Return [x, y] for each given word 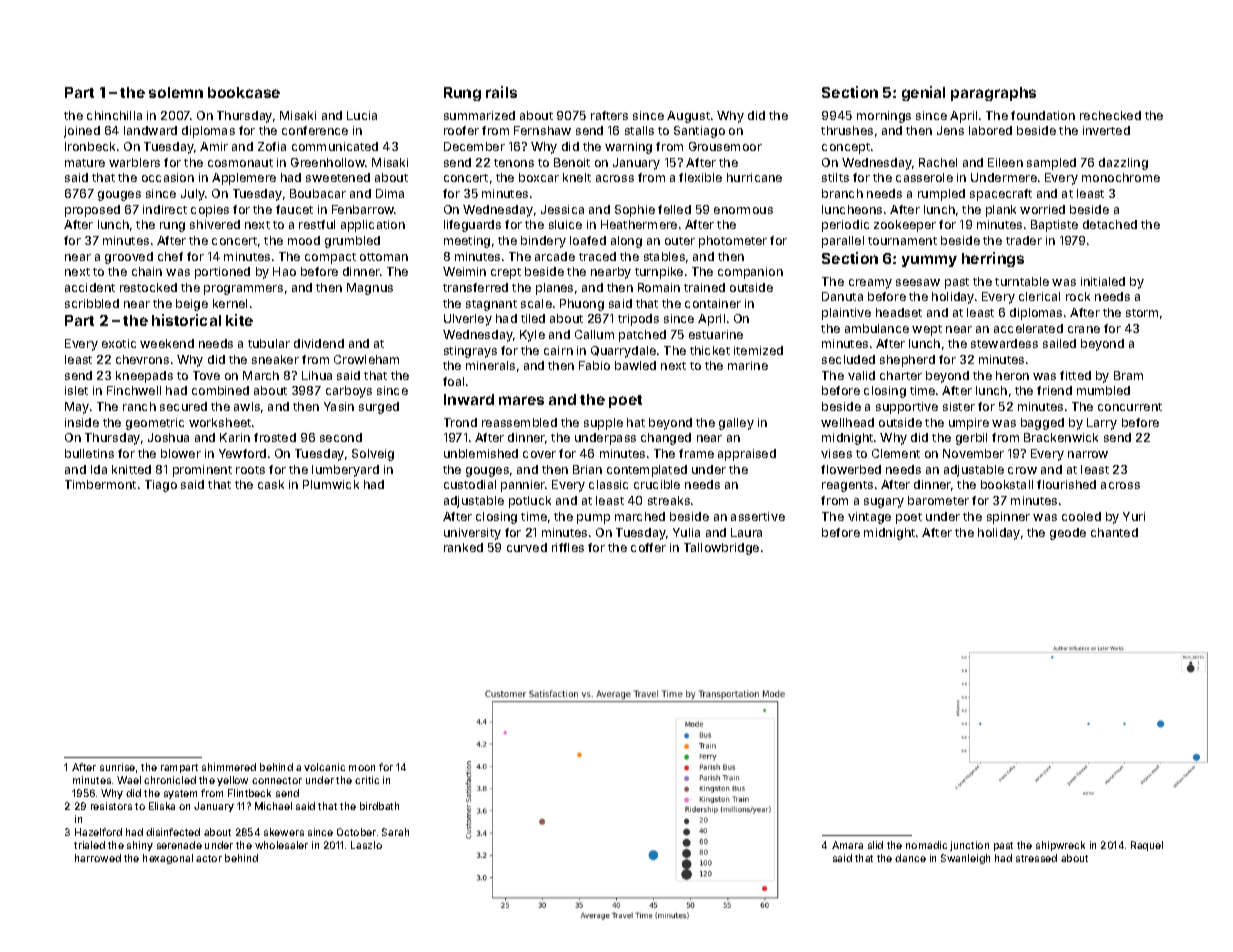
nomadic [926, 845]
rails [501, 92]
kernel [230, 303]
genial [923, 93]
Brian [587, 469]
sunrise [117, 767]
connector [277, 780]
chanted [1114, 532]
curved [527, 547]
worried [1042, 209]
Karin [235, 437]
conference [315, 130]
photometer [733, 242]
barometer [938, 500]
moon [362, 768]
